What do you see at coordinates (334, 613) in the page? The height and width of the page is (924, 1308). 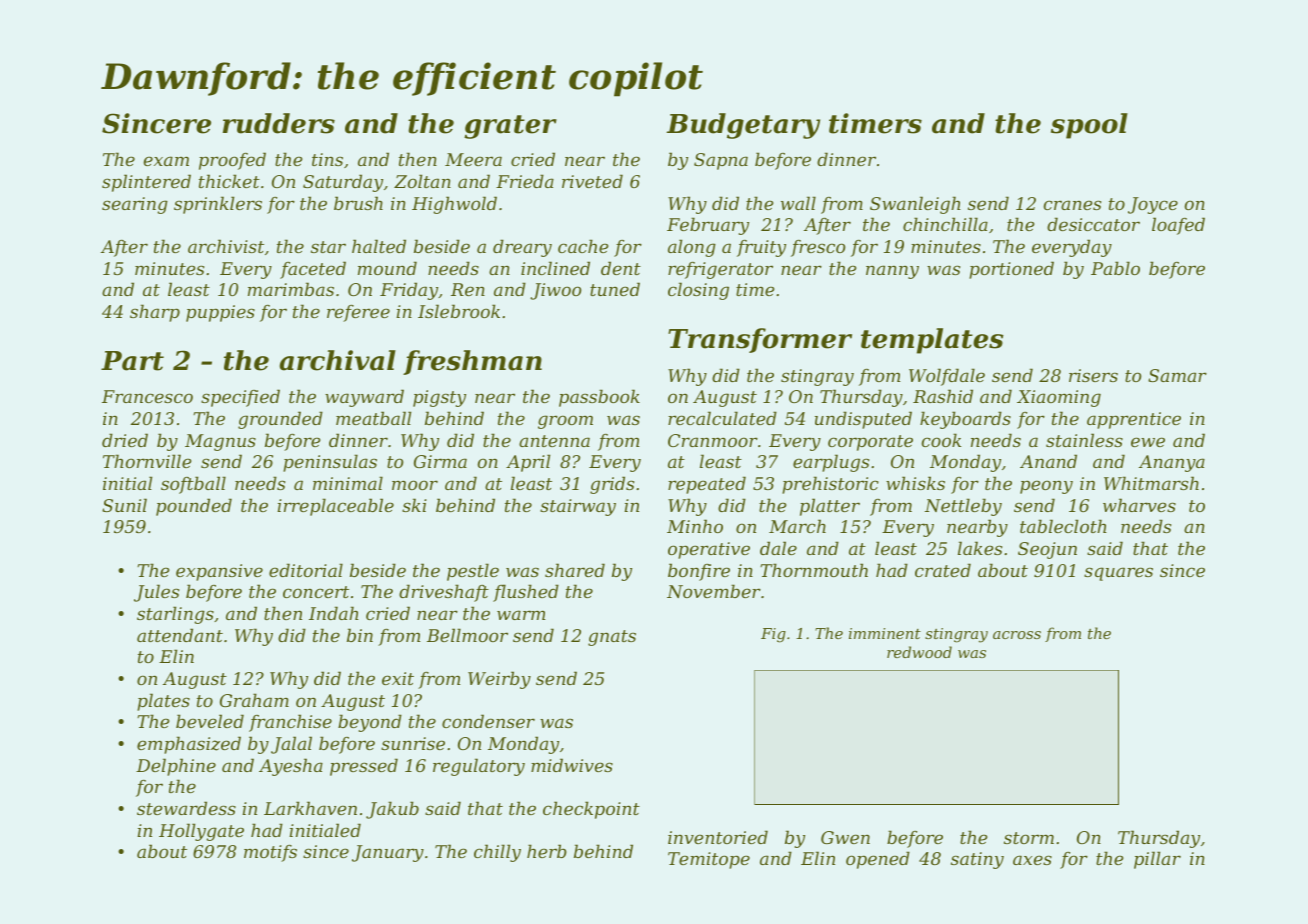 I see `Indah` at bounding box center [334, 613].
